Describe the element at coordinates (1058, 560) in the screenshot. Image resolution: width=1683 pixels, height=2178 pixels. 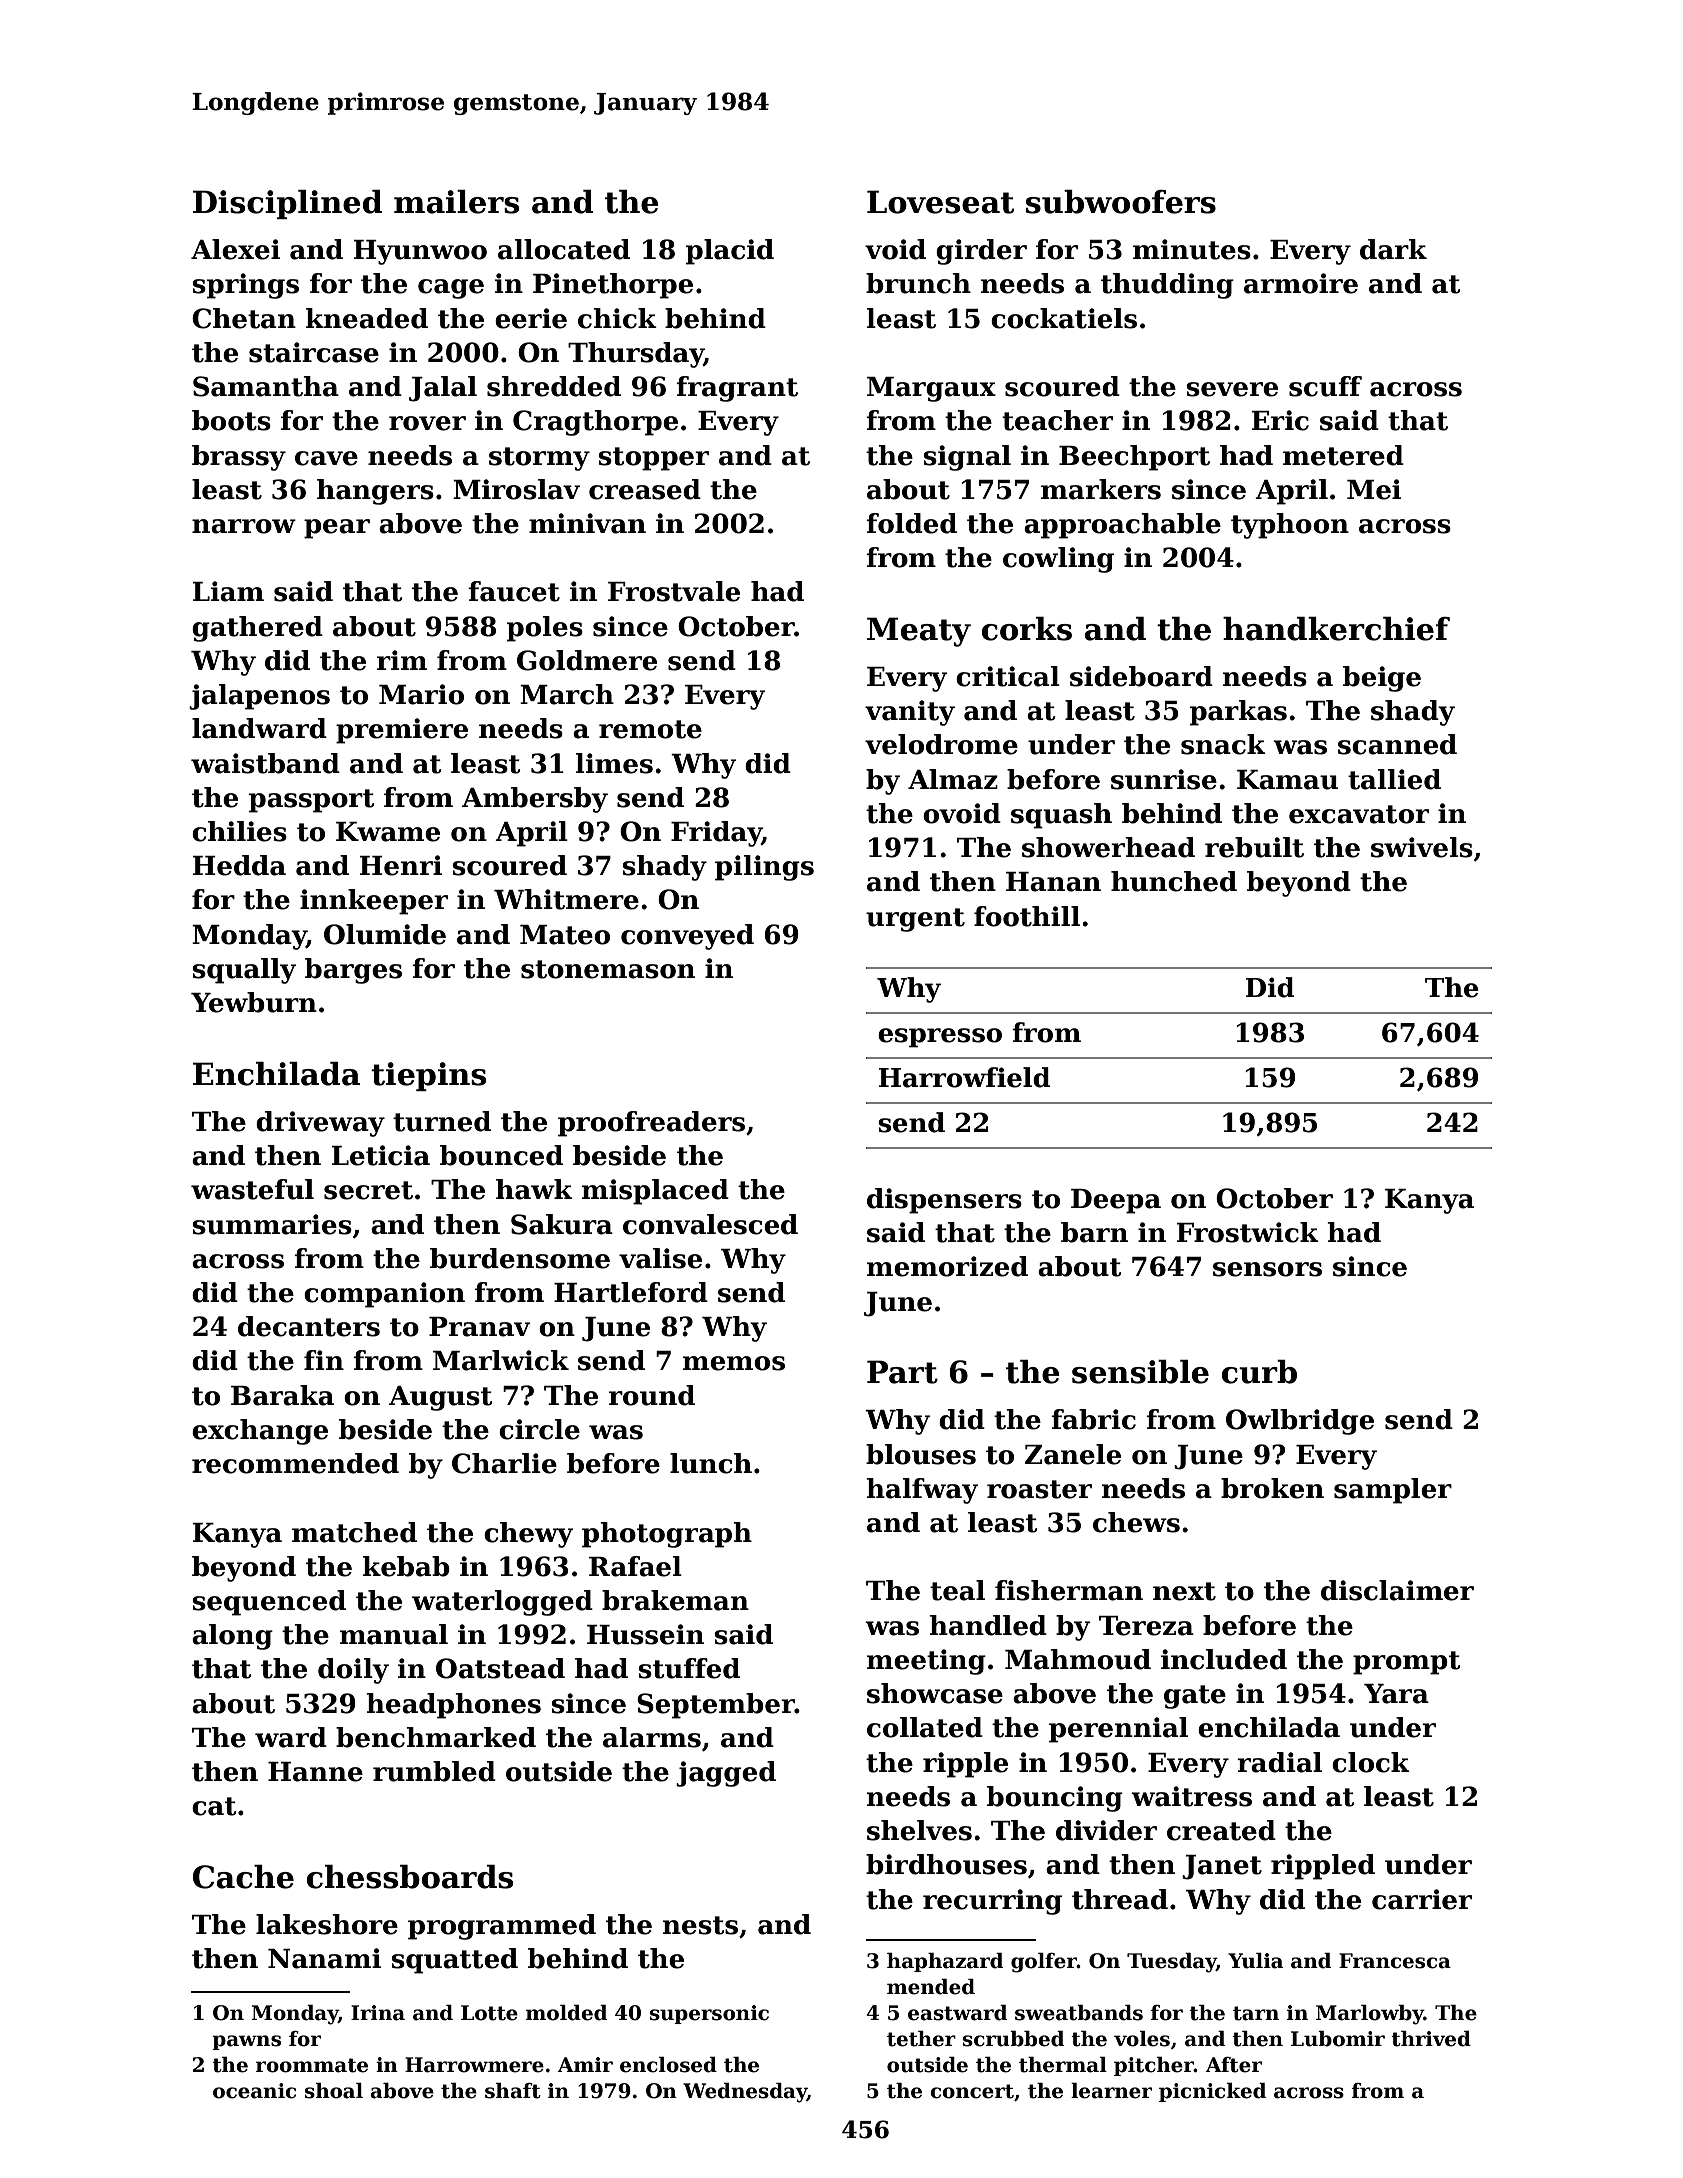
I see `cowling` at that location.
